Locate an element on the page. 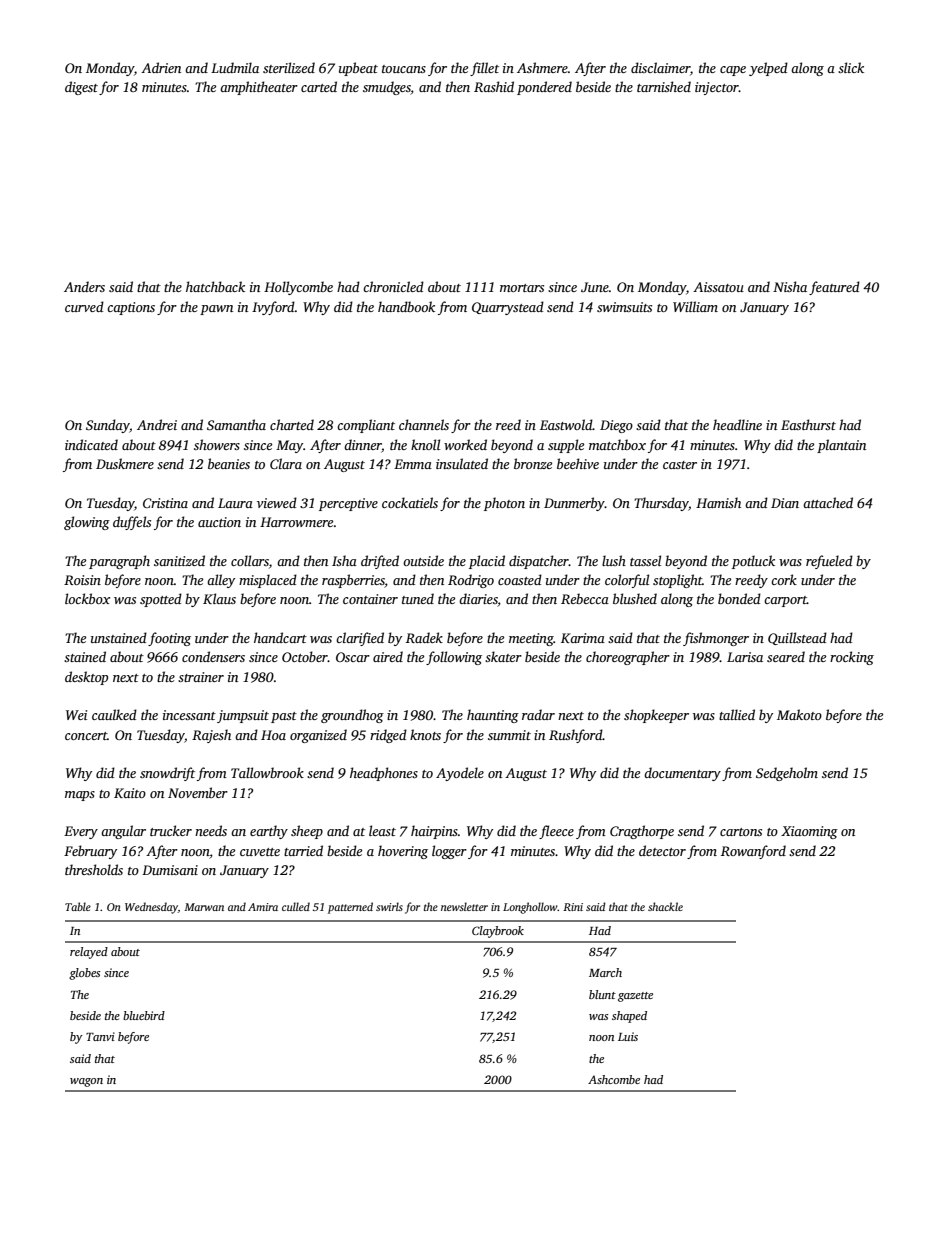  desktop is located at coordinates (86, 678).
